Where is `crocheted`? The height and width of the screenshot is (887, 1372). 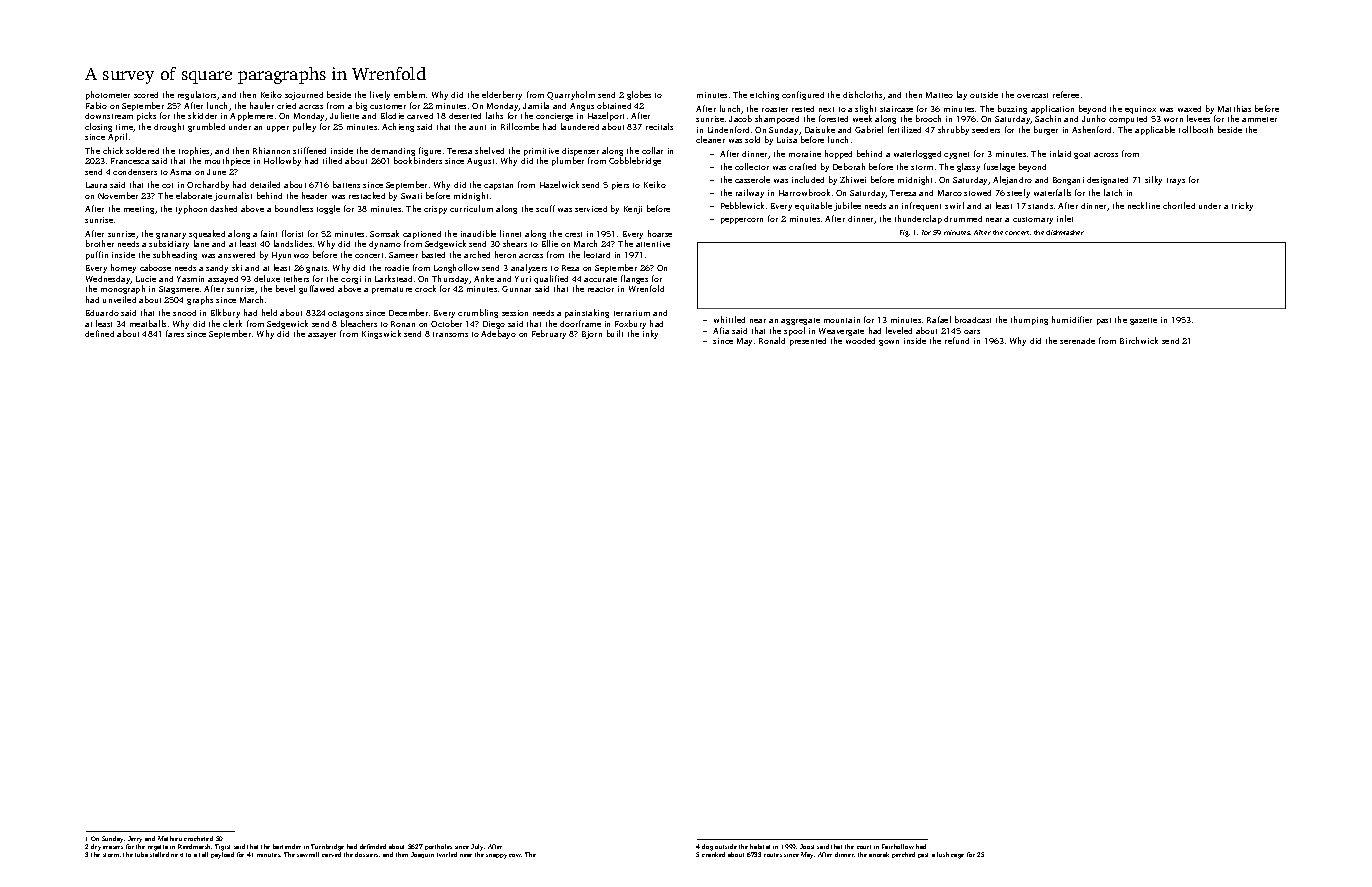 crocheted is located at coordinates (198, 838).
